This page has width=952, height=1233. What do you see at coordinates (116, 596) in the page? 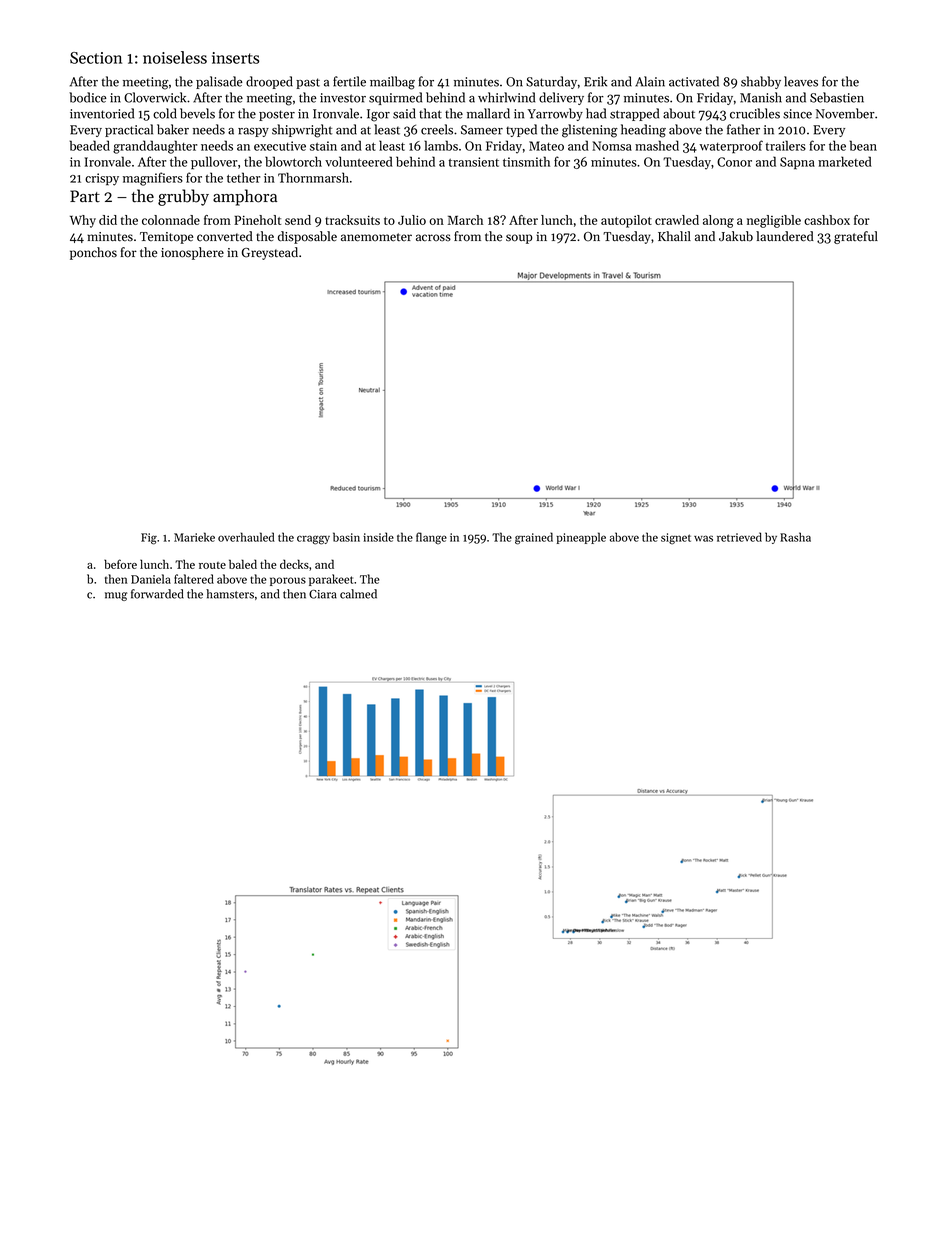
I see `mug` at bounding box center [116, 596].
